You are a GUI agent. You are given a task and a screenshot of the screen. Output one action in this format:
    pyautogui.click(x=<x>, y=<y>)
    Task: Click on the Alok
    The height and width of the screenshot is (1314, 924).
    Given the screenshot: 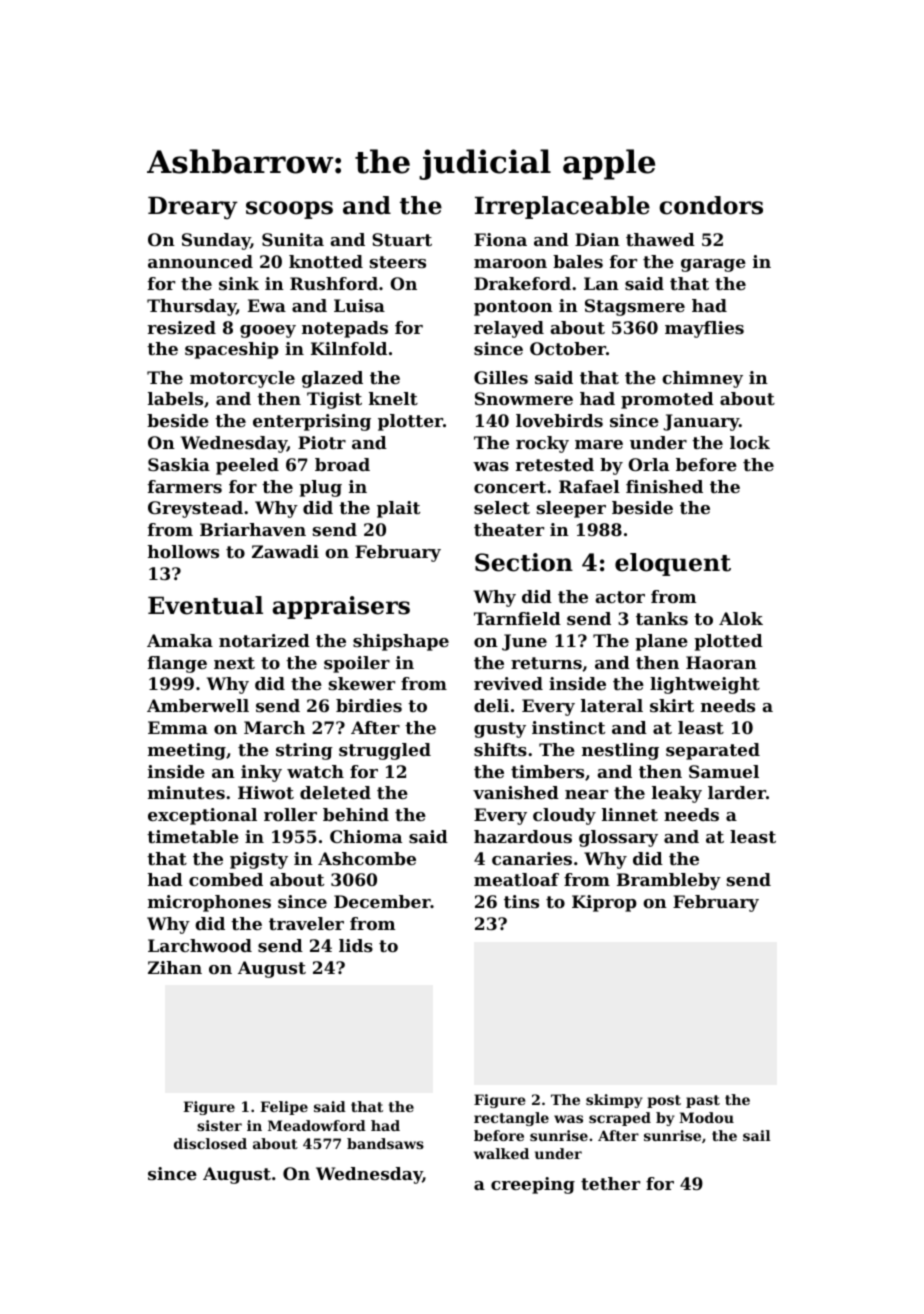 What is the action you would take?
    pyautogui.click(x=741, y=618)
